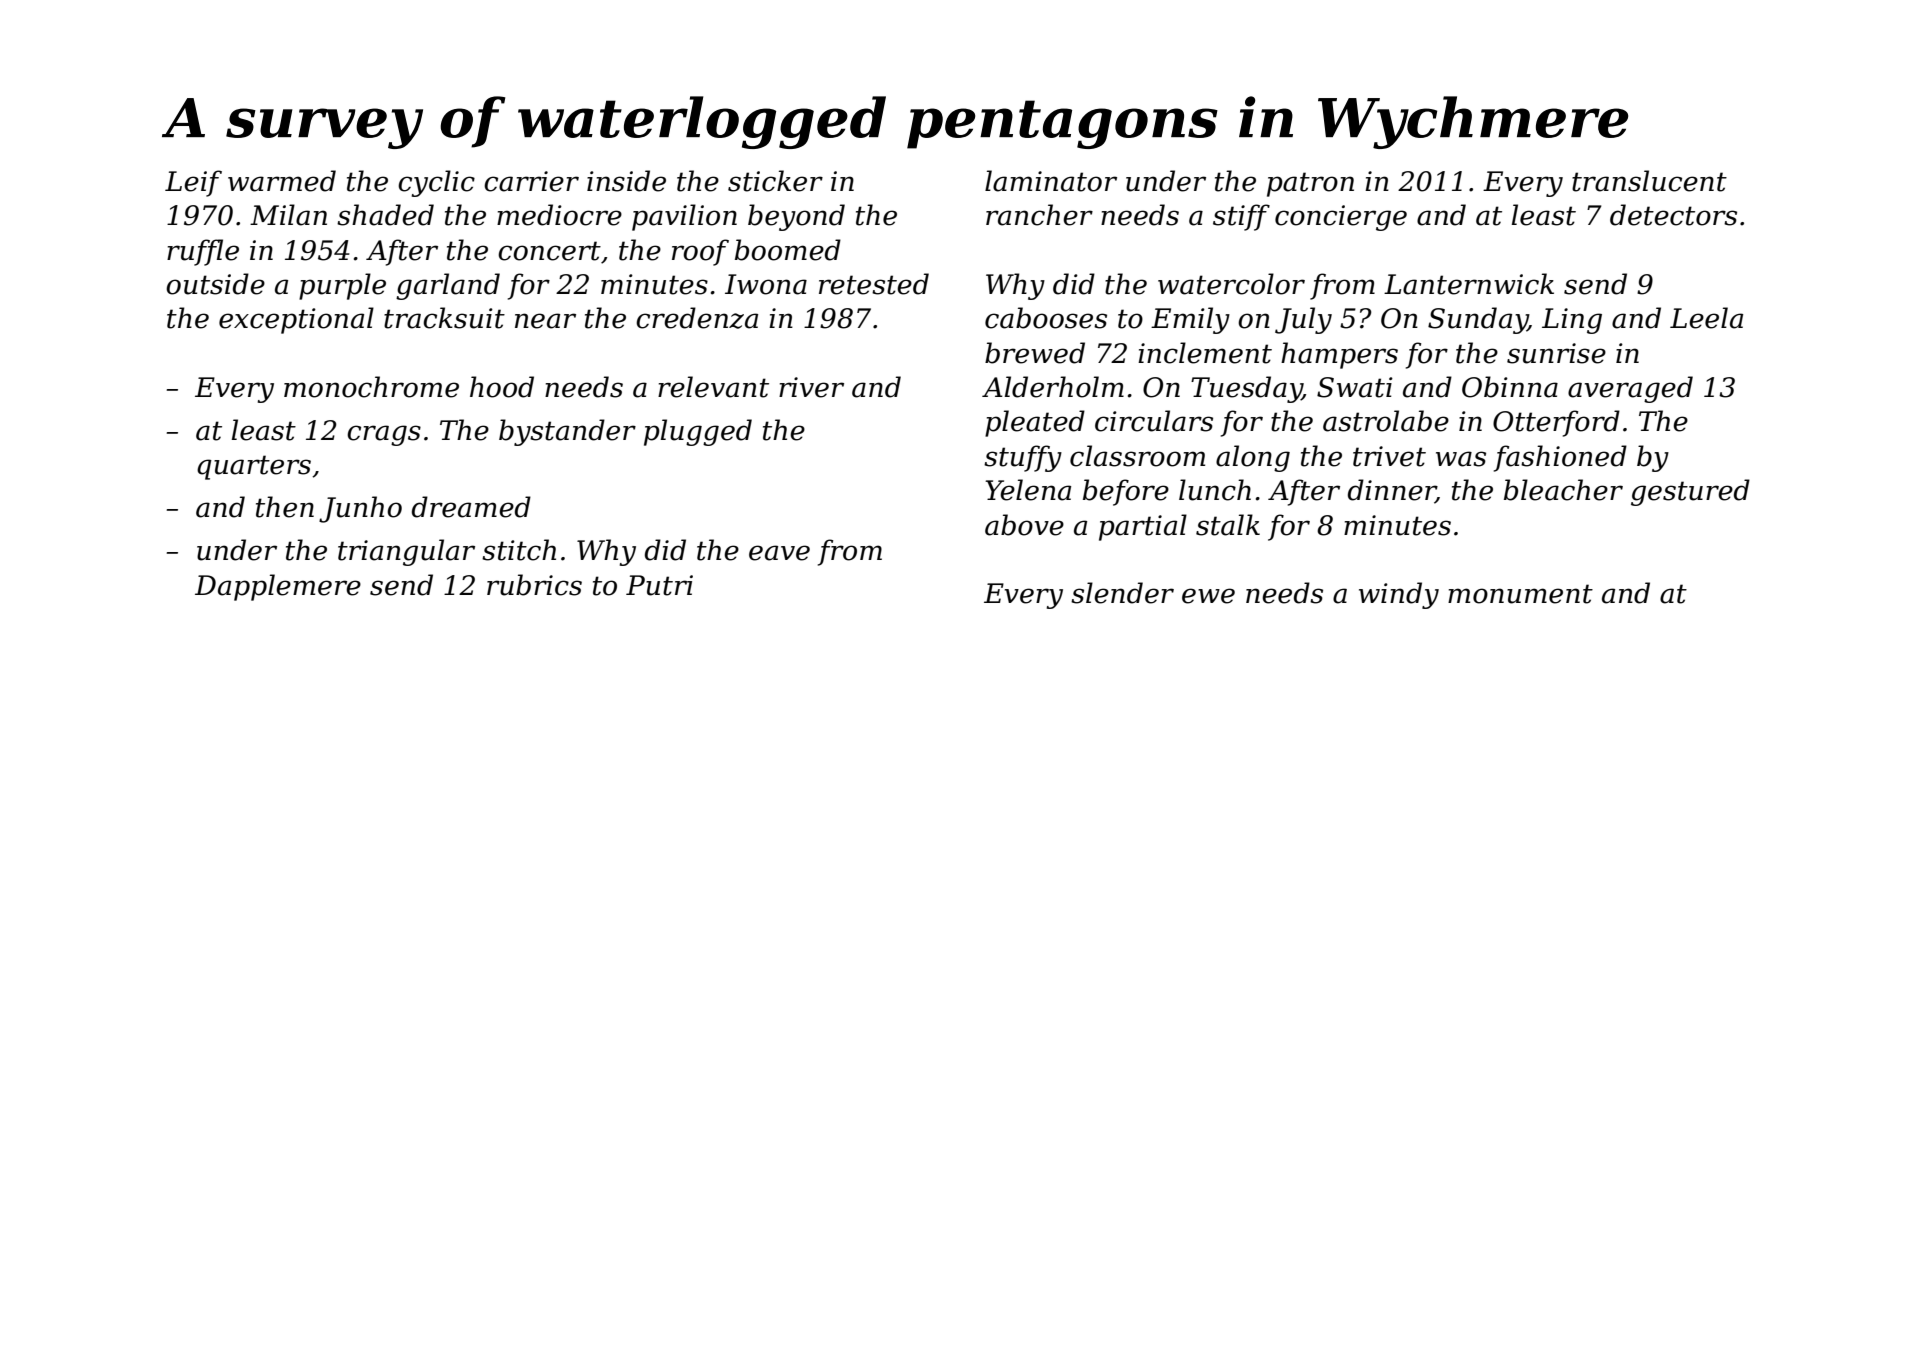  What do you see at coordinates (1122, 593) in the document?
I see `slender` at bounding box center [1122, 593].
